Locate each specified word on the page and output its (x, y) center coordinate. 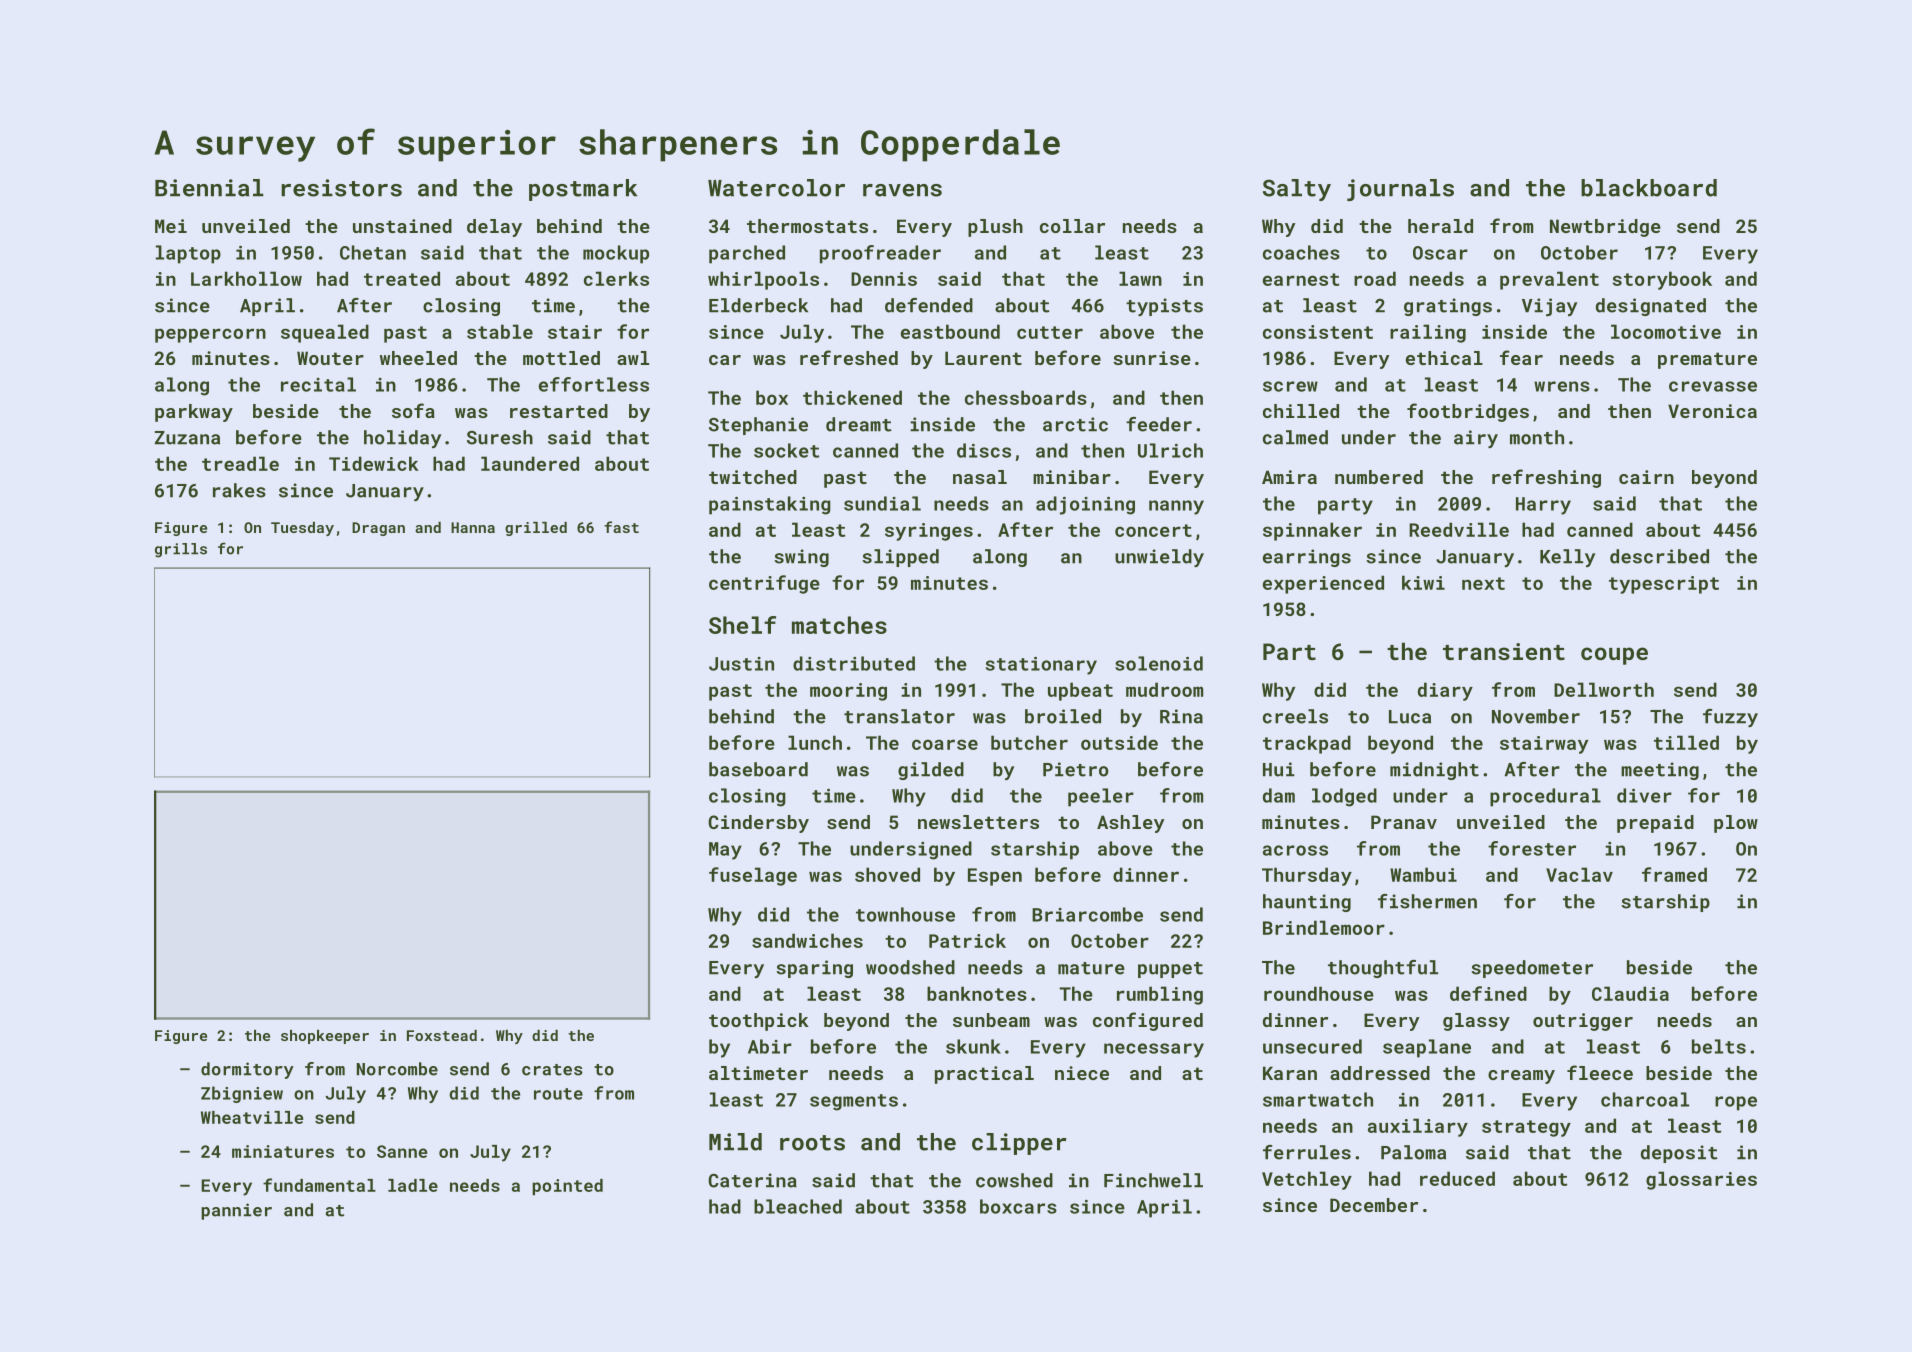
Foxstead (442, 1035)
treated (402, 278)
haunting (1307, 903)
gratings (1448, 307)
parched (747, 254)
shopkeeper (325, 1037)
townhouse (905, 914)
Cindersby (758, 824)
